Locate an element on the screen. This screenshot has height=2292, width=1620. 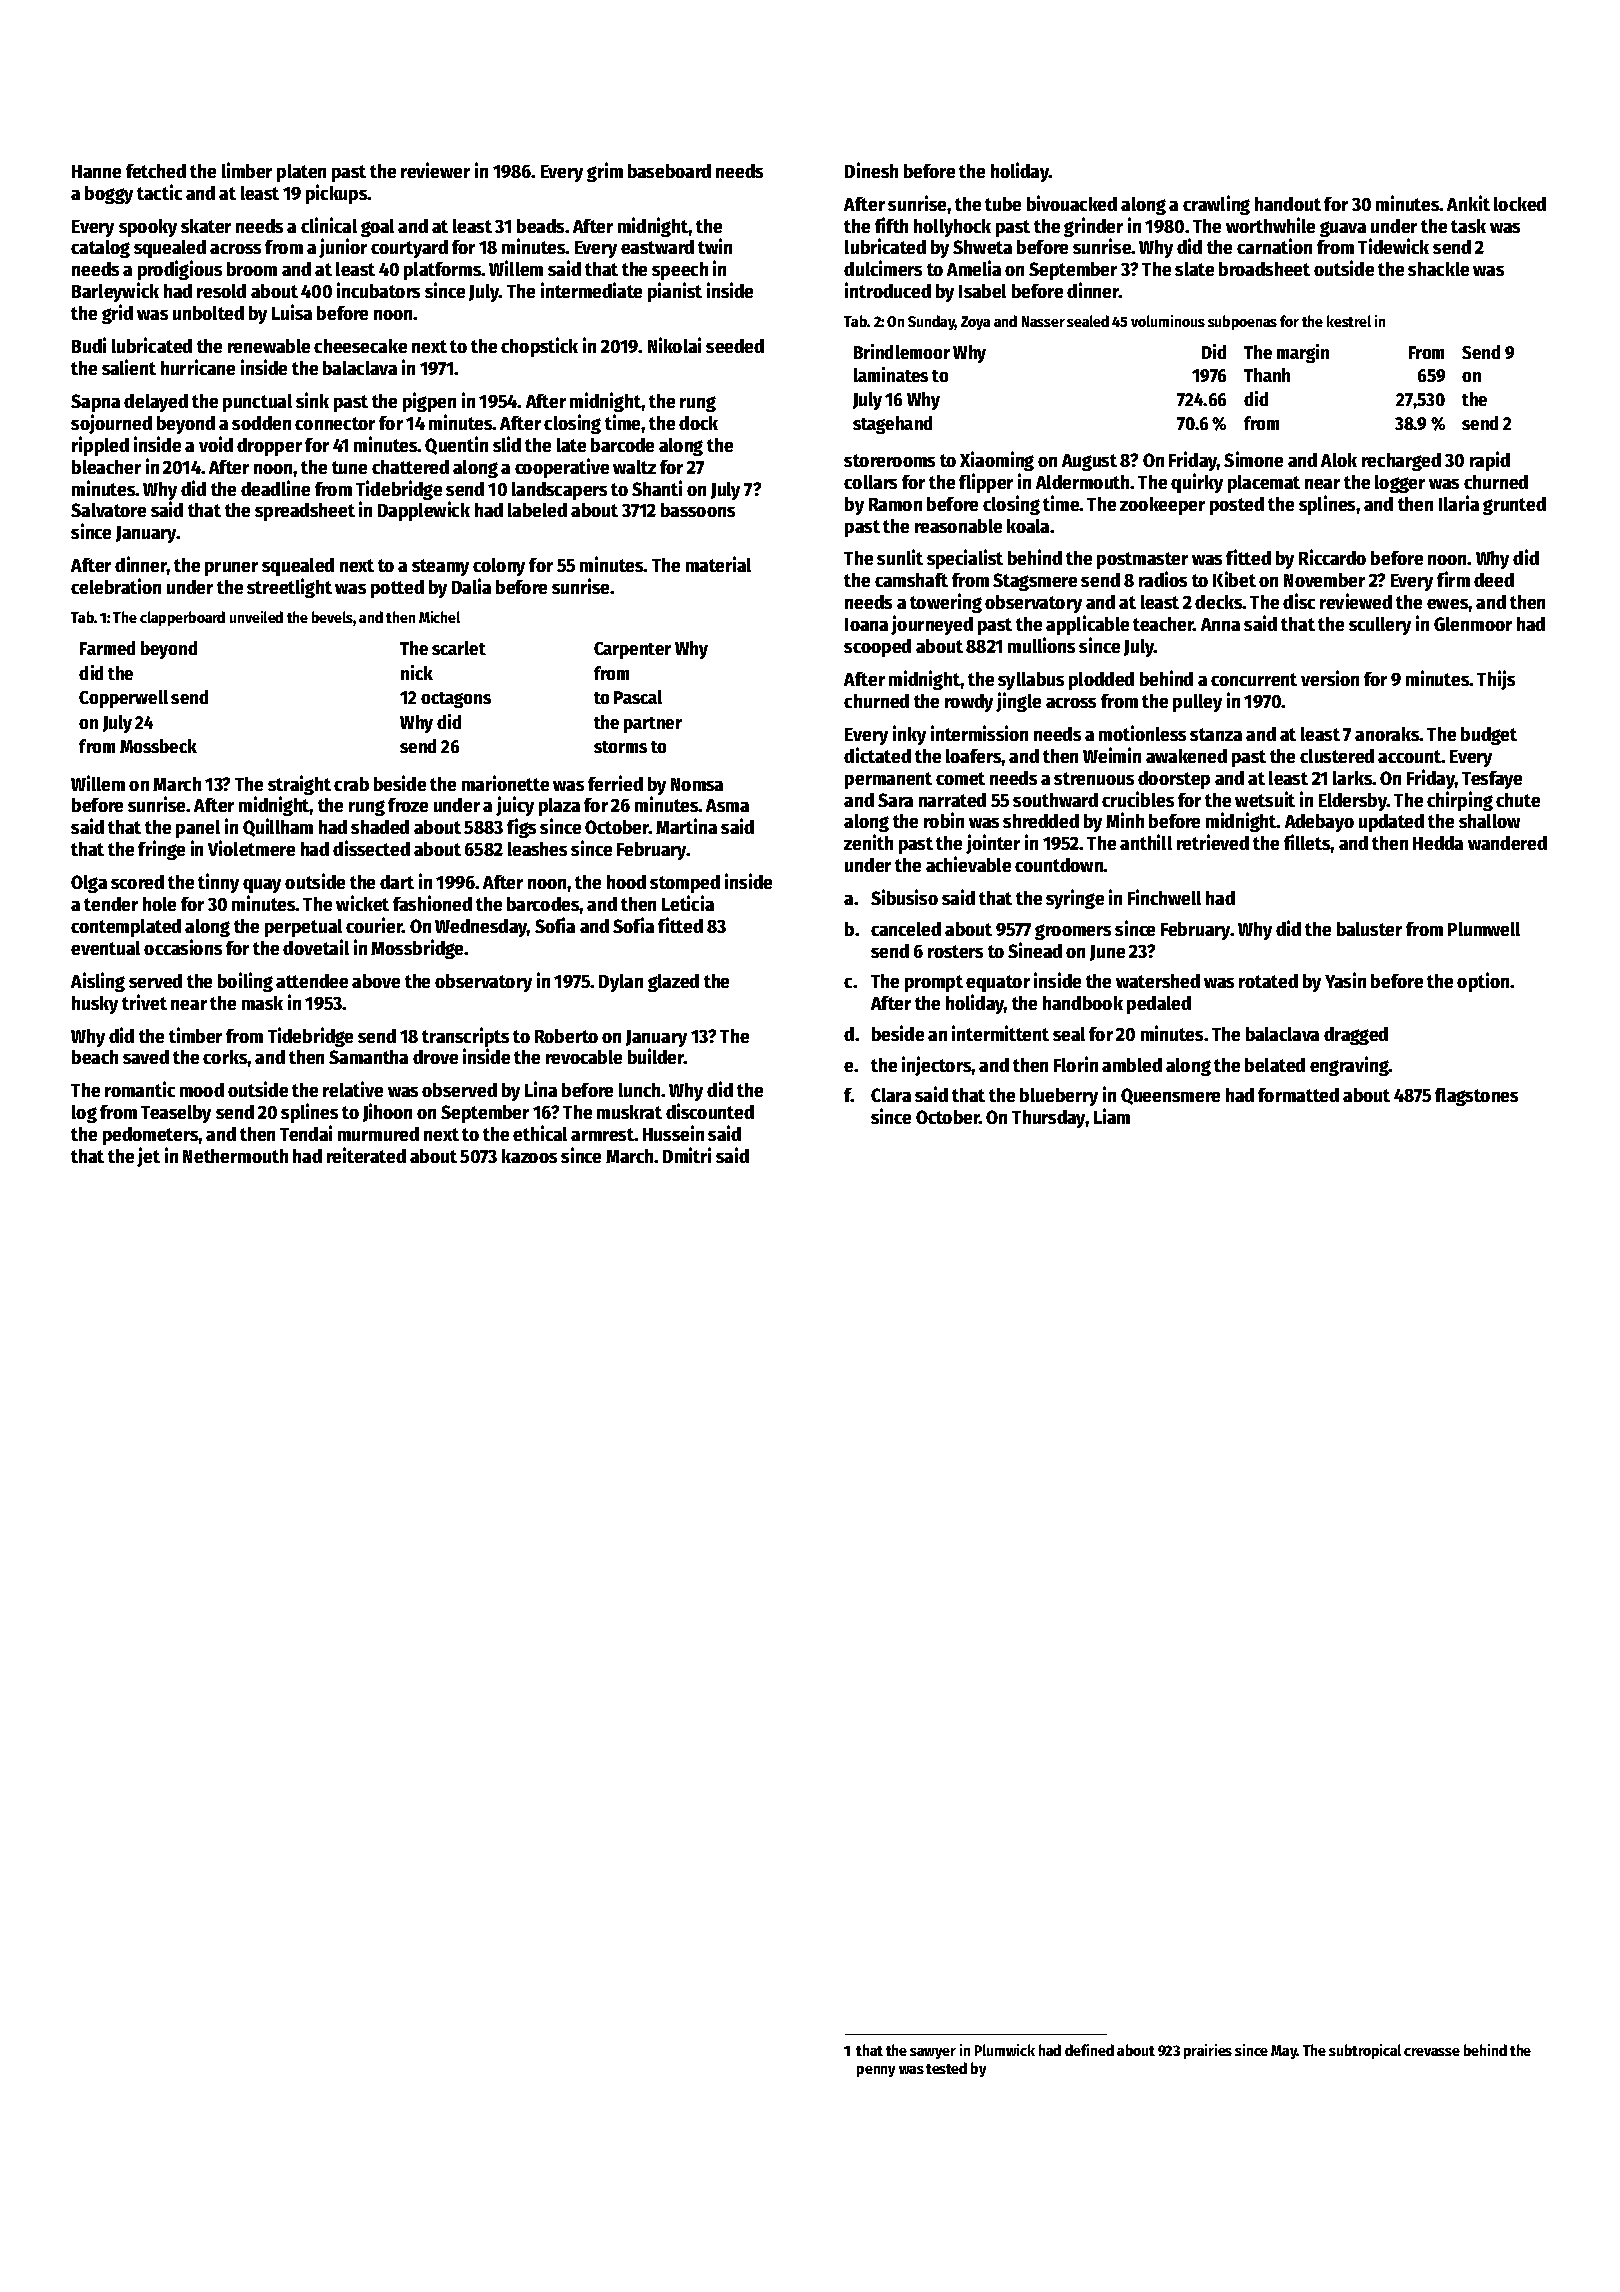
flagstones is located at coordinates (1476, 1097).
